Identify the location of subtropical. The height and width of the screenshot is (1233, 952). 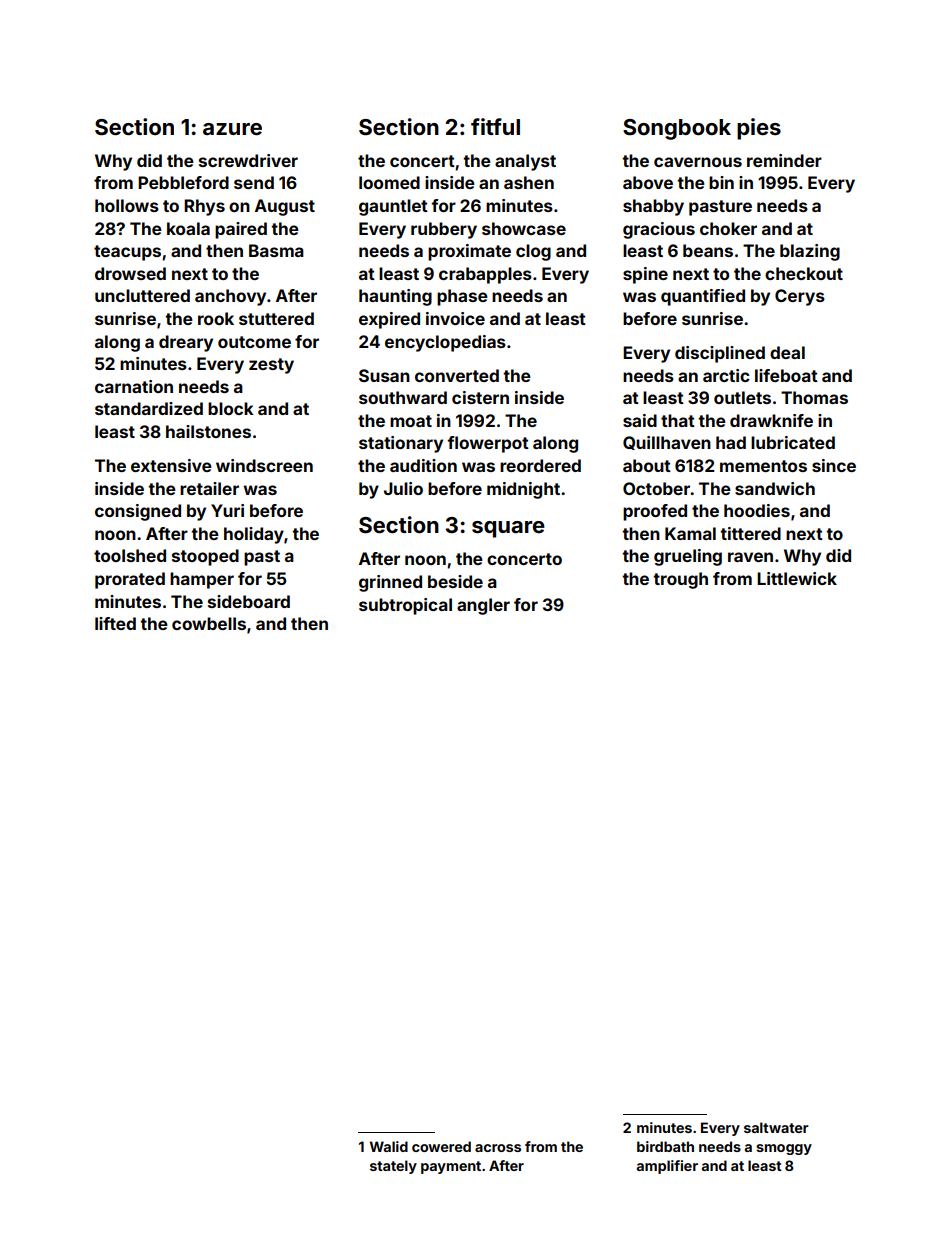
(405, 606).
